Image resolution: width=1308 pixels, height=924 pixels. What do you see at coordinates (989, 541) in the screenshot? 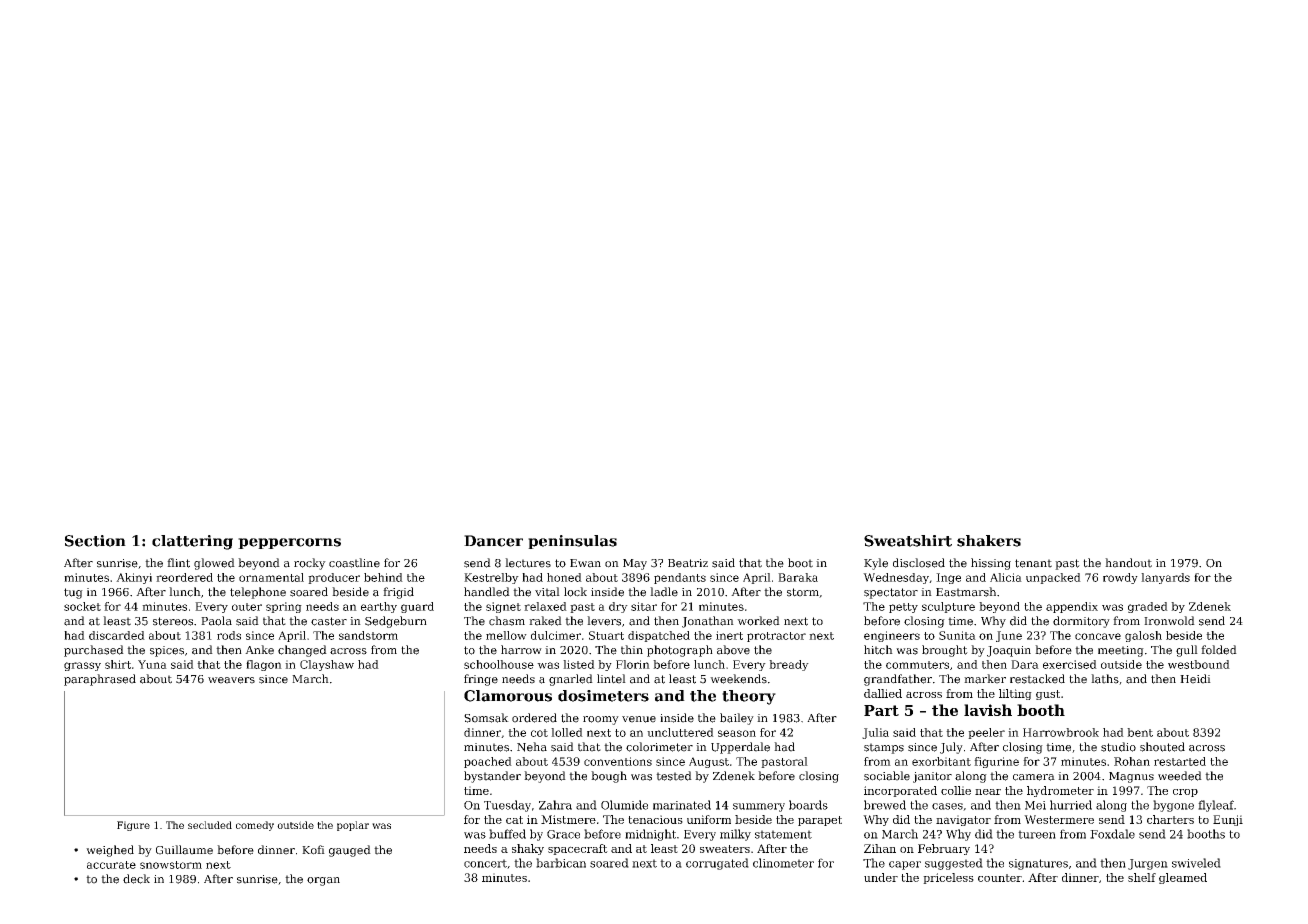
I see `shakers` at bounding box center [989, 541].
